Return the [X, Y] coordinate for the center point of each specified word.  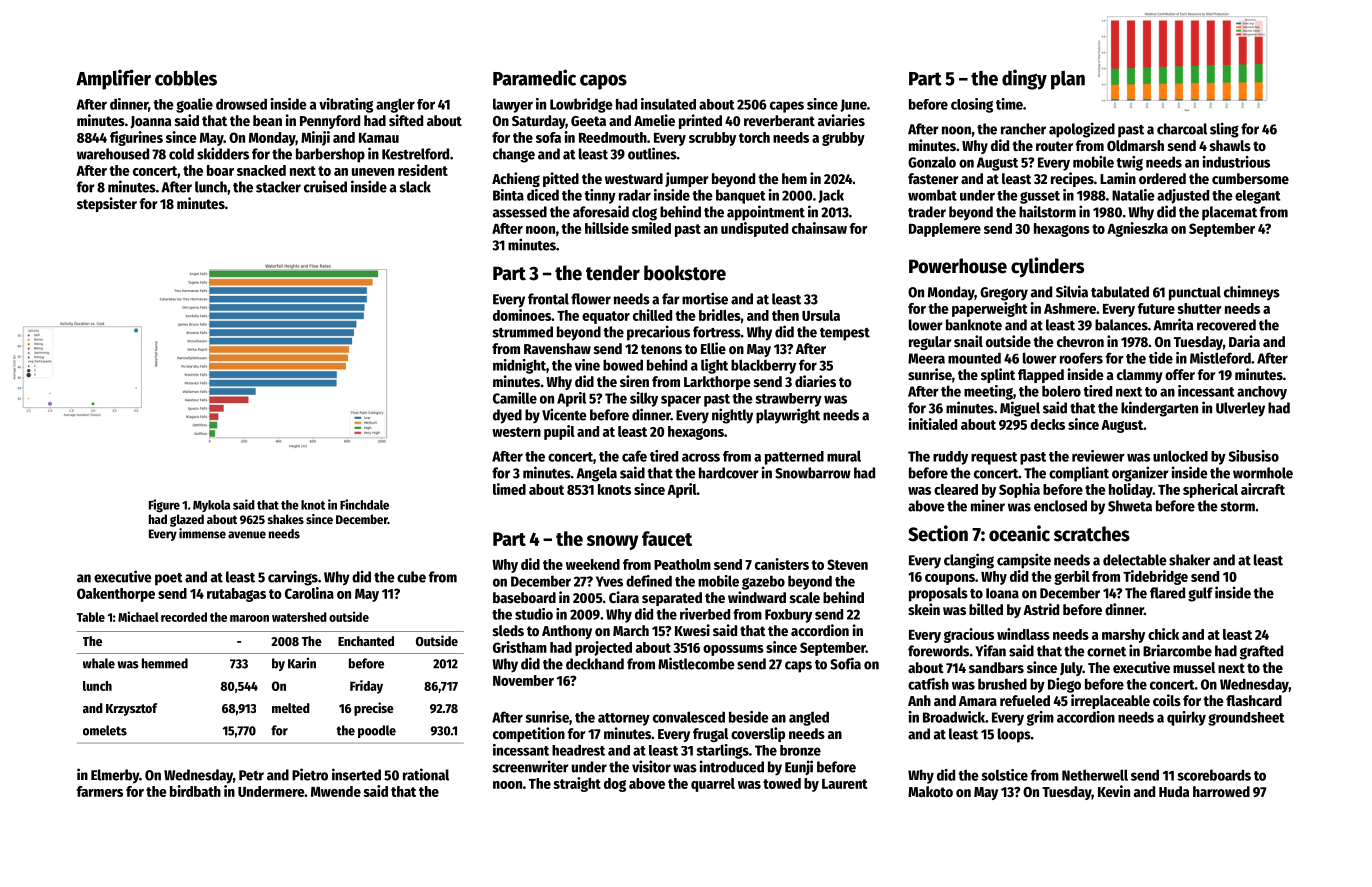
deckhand [595, 664]
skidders [223, 153]
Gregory [1004, 294]
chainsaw [819, 228]
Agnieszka [1137, 229]
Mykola [211, 506]
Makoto [930, 791]
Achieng [516, 179]
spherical [1210, 490]
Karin [302, 663]
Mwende [336, 791]
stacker [278, 187]
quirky [1186, 718]
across [701, 457]
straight [577, 784]
